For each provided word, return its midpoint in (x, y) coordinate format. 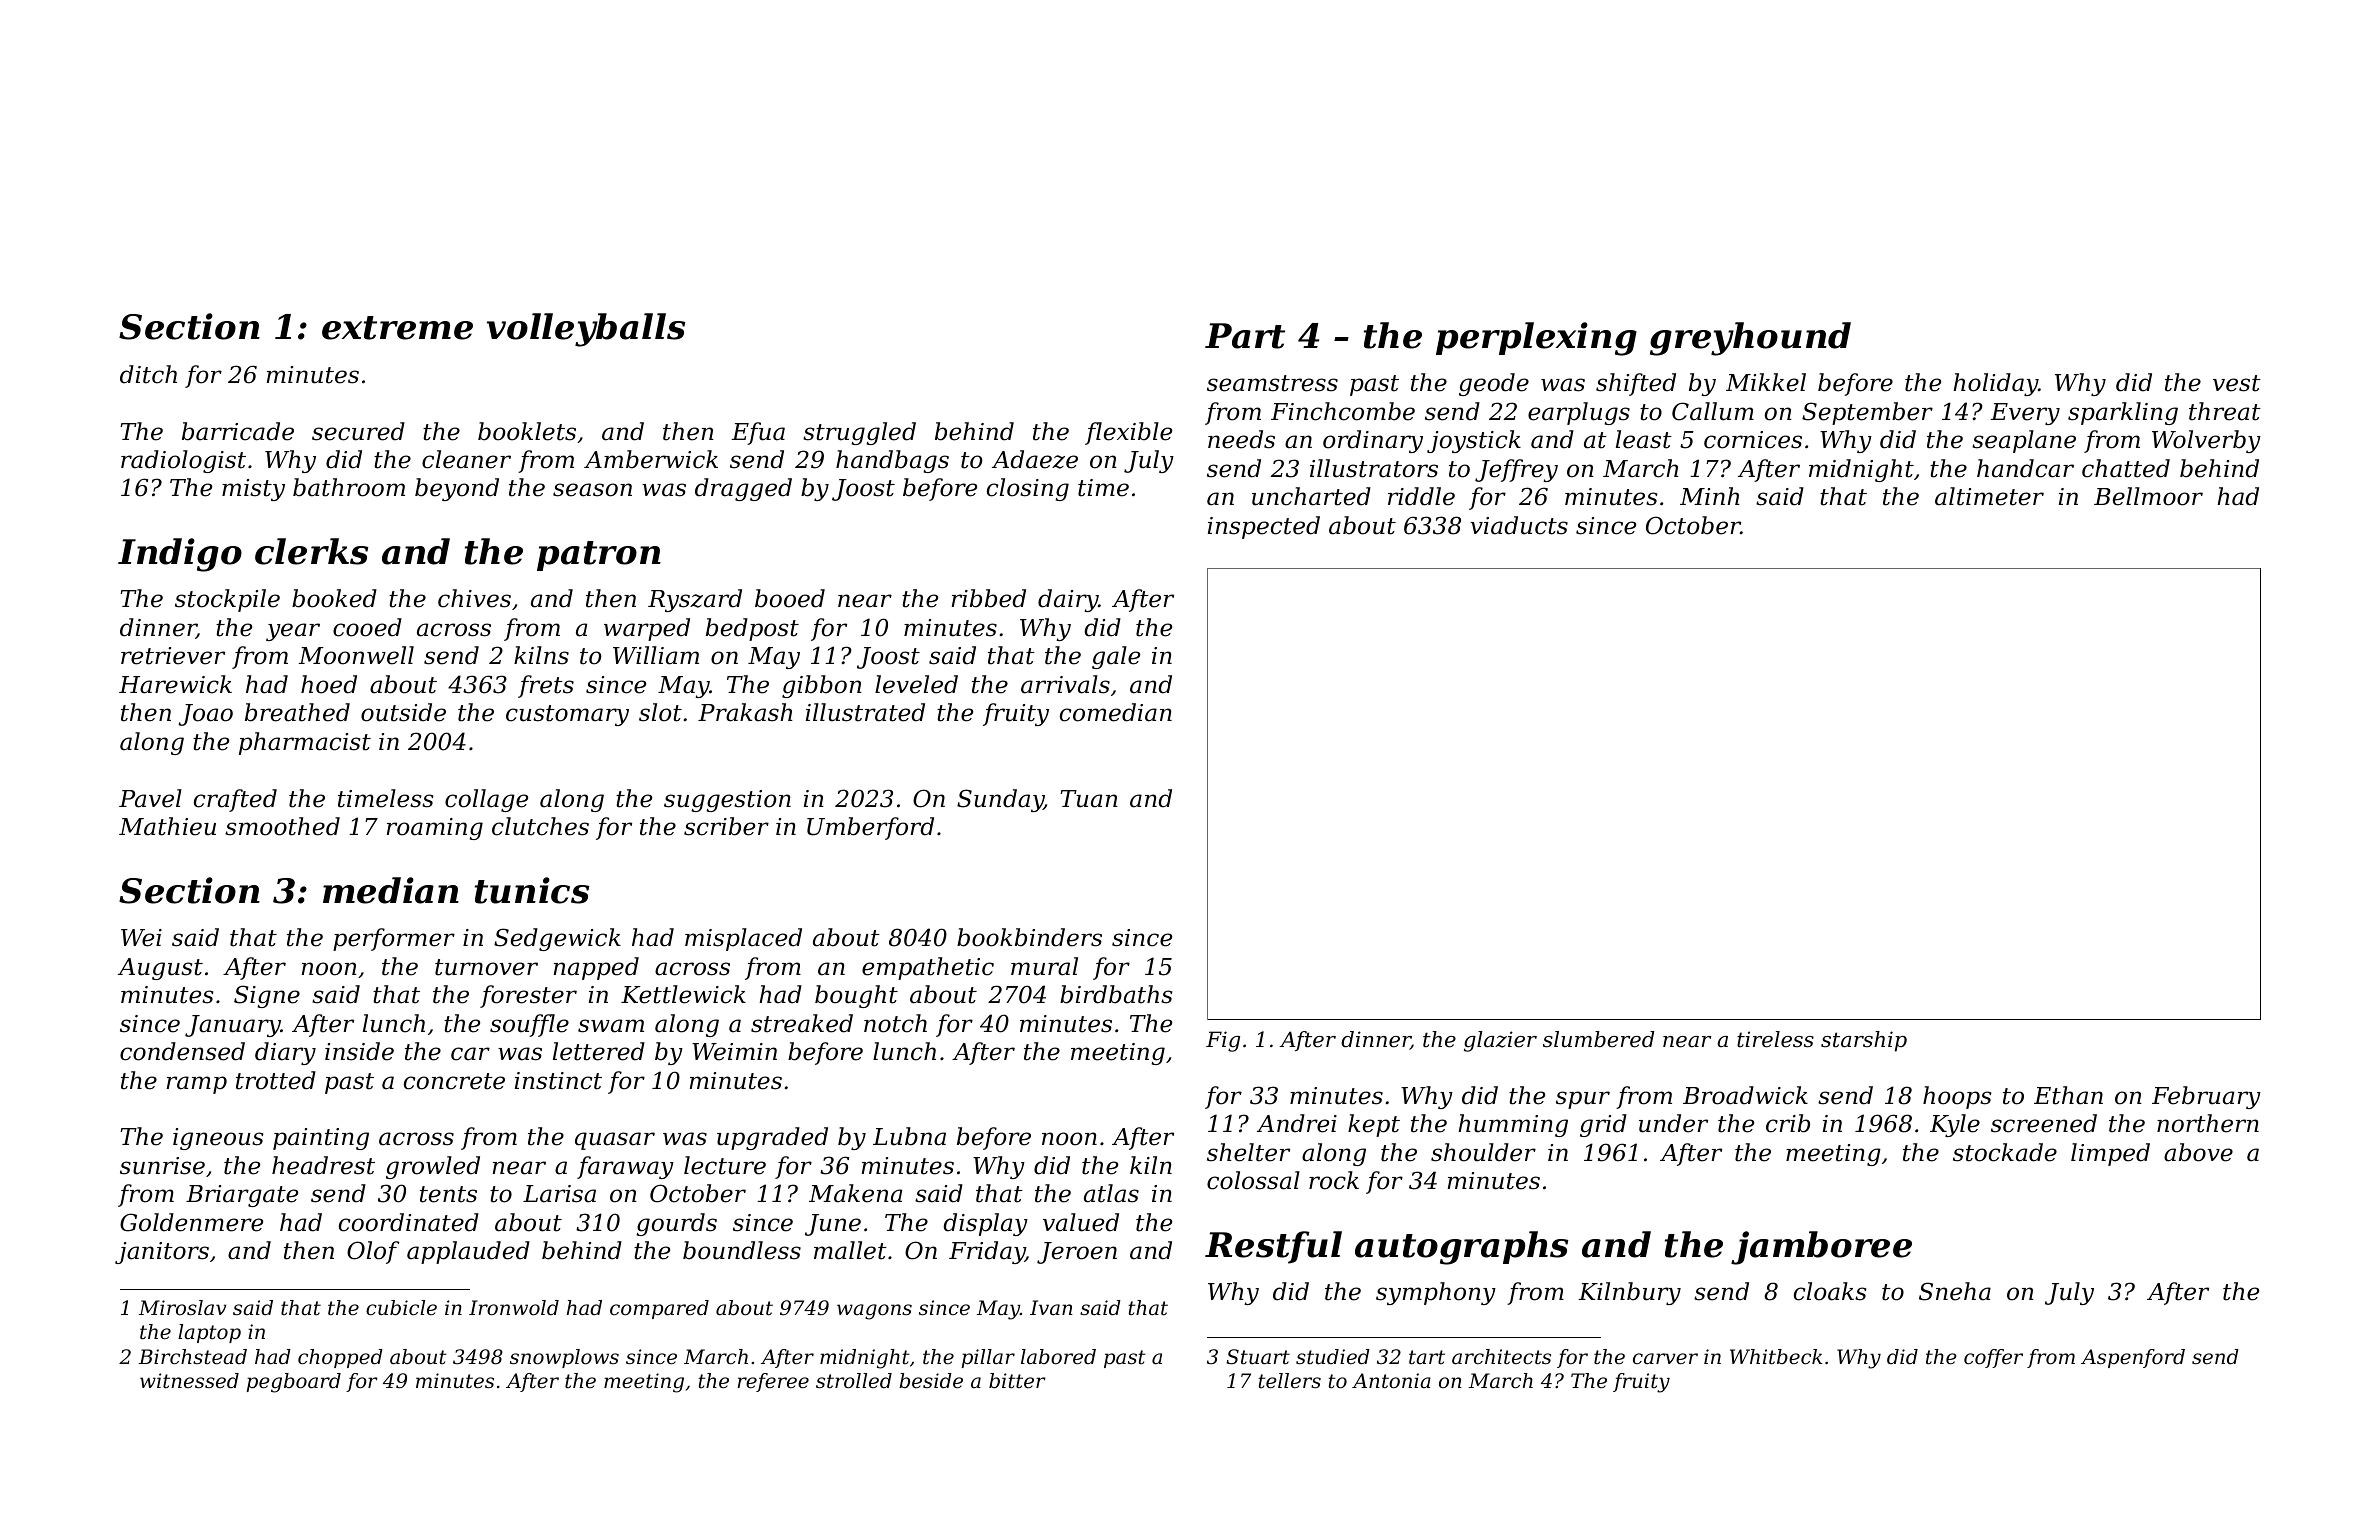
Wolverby (2206, 441)
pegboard (293, 1383)
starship (1864, 1041)
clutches (540, 826)
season (592, 490)
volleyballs (586, 330)
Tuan (1089, 799)
